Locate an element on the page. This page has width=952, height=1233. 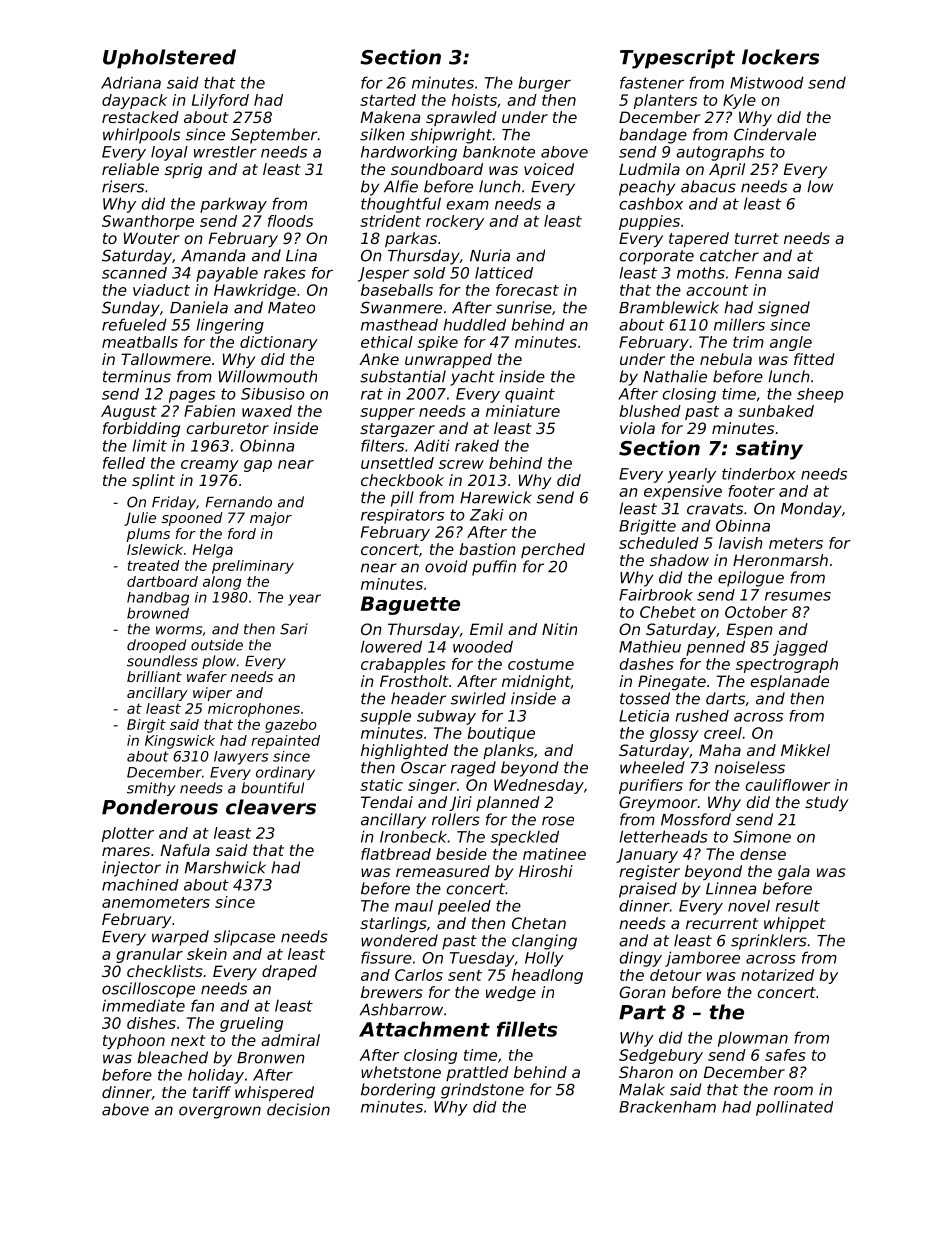
checkbook is located at coordinates (402, 480).
